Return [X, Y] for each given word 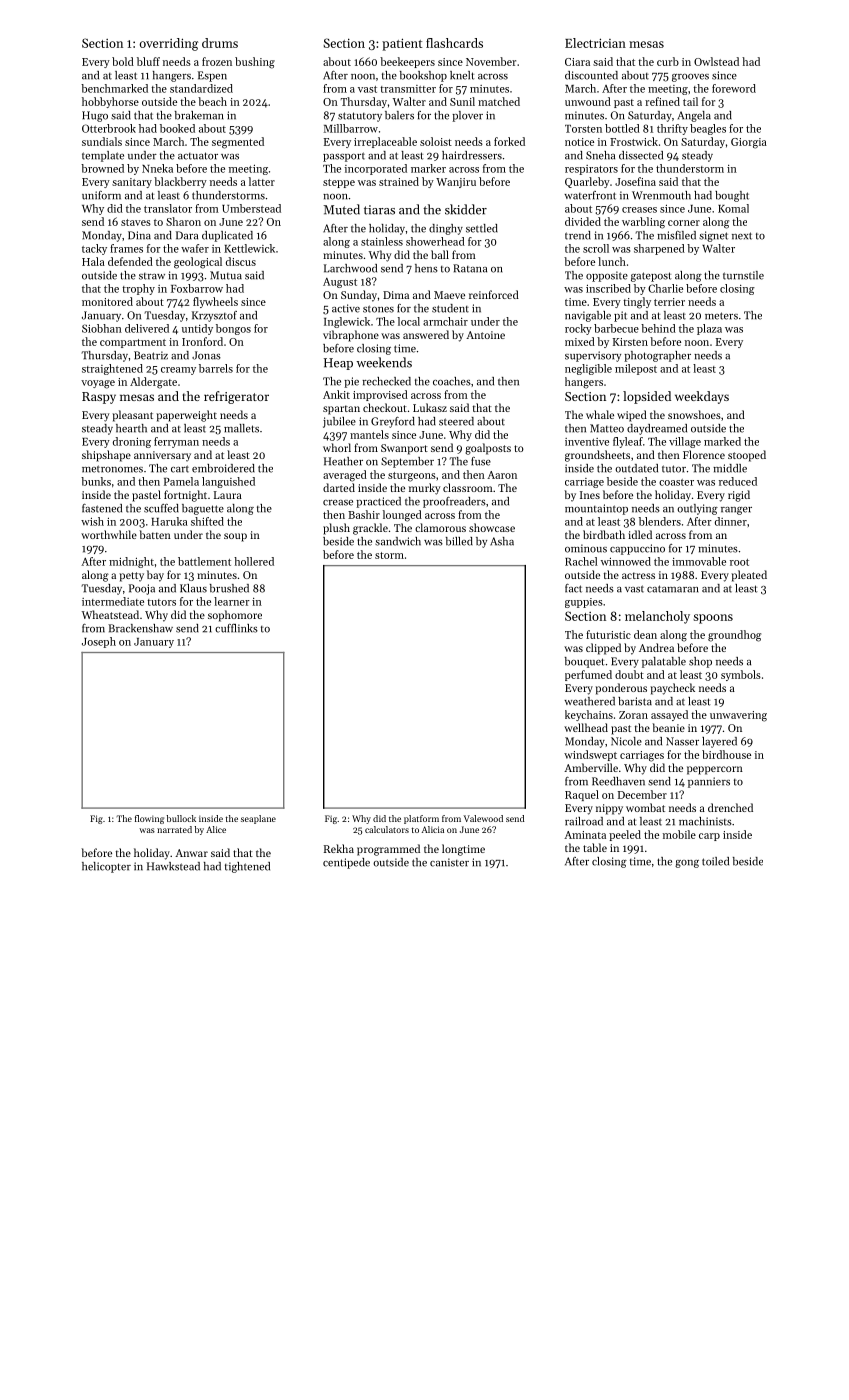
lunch [612, 261]
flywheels [215, 302]
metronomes [112, 469]
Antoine [485, 335]
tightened [247, 867]
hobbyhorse [110, 102]
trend [578, 235]
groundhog [734, 636]
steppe [339, 183]
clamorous [440, 527]
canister [449, 862]
